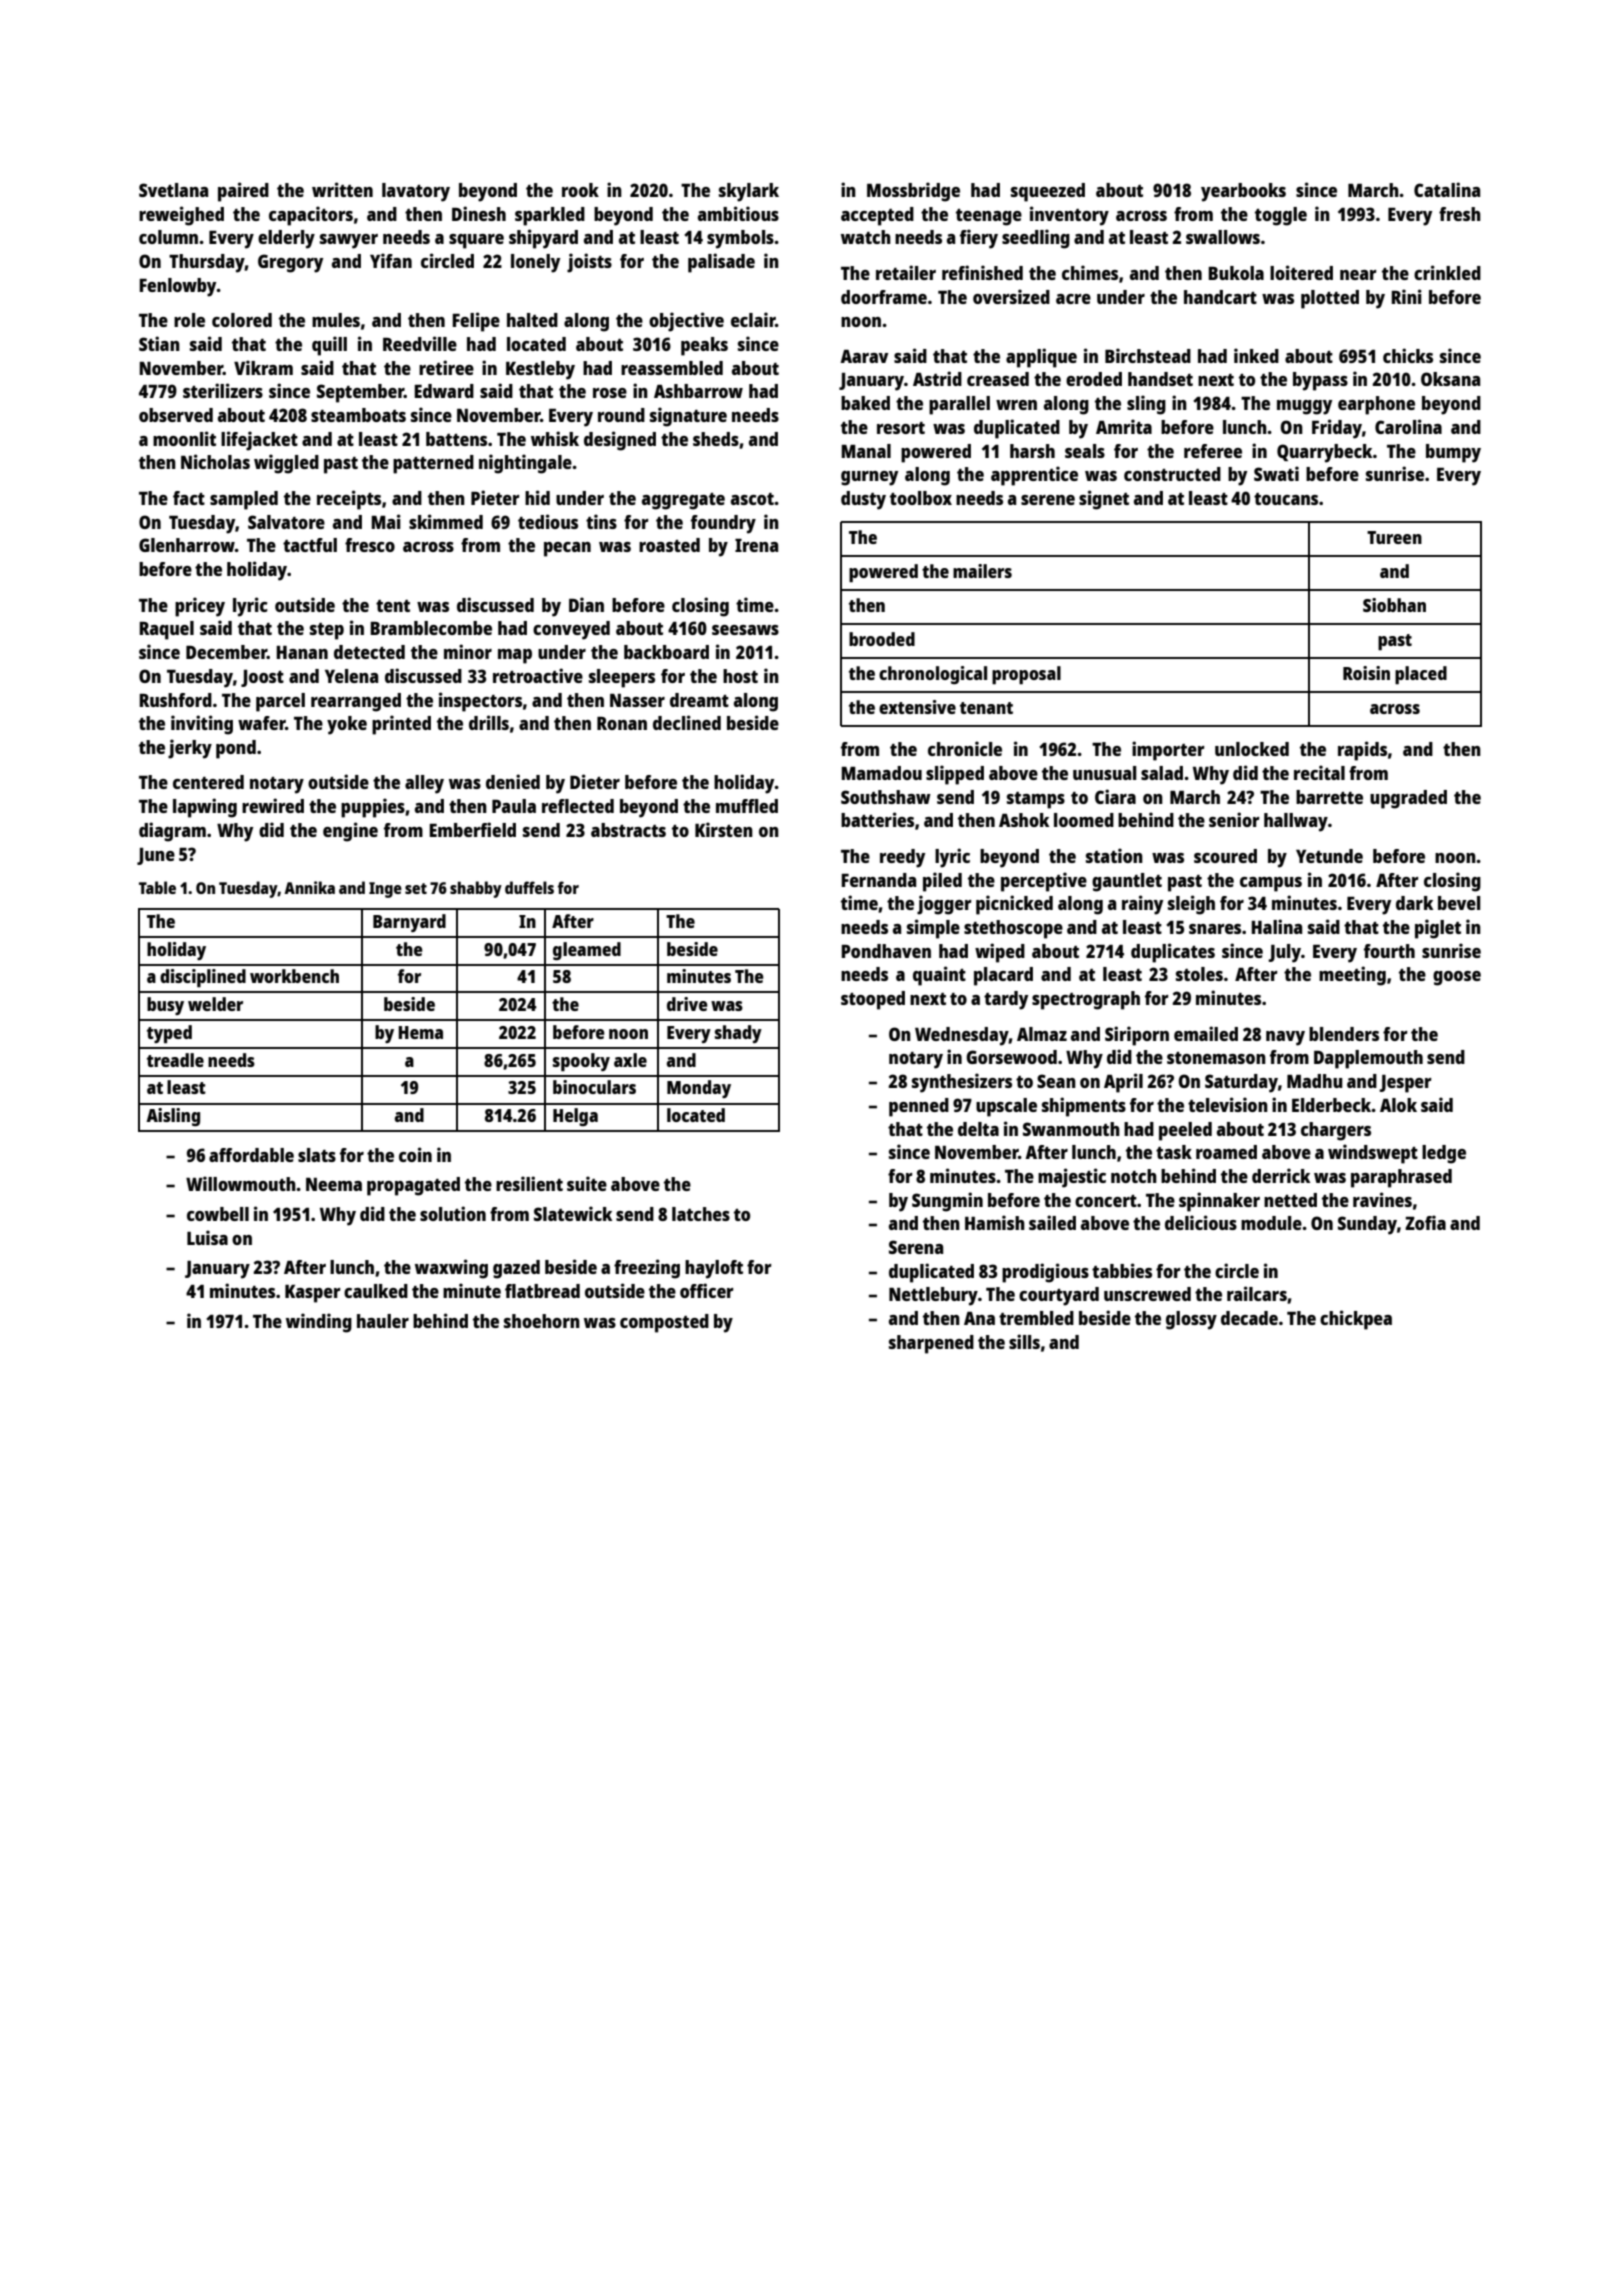 This image has width=1620, height=2292. I want to click on toolbox, so click(921, 498).
